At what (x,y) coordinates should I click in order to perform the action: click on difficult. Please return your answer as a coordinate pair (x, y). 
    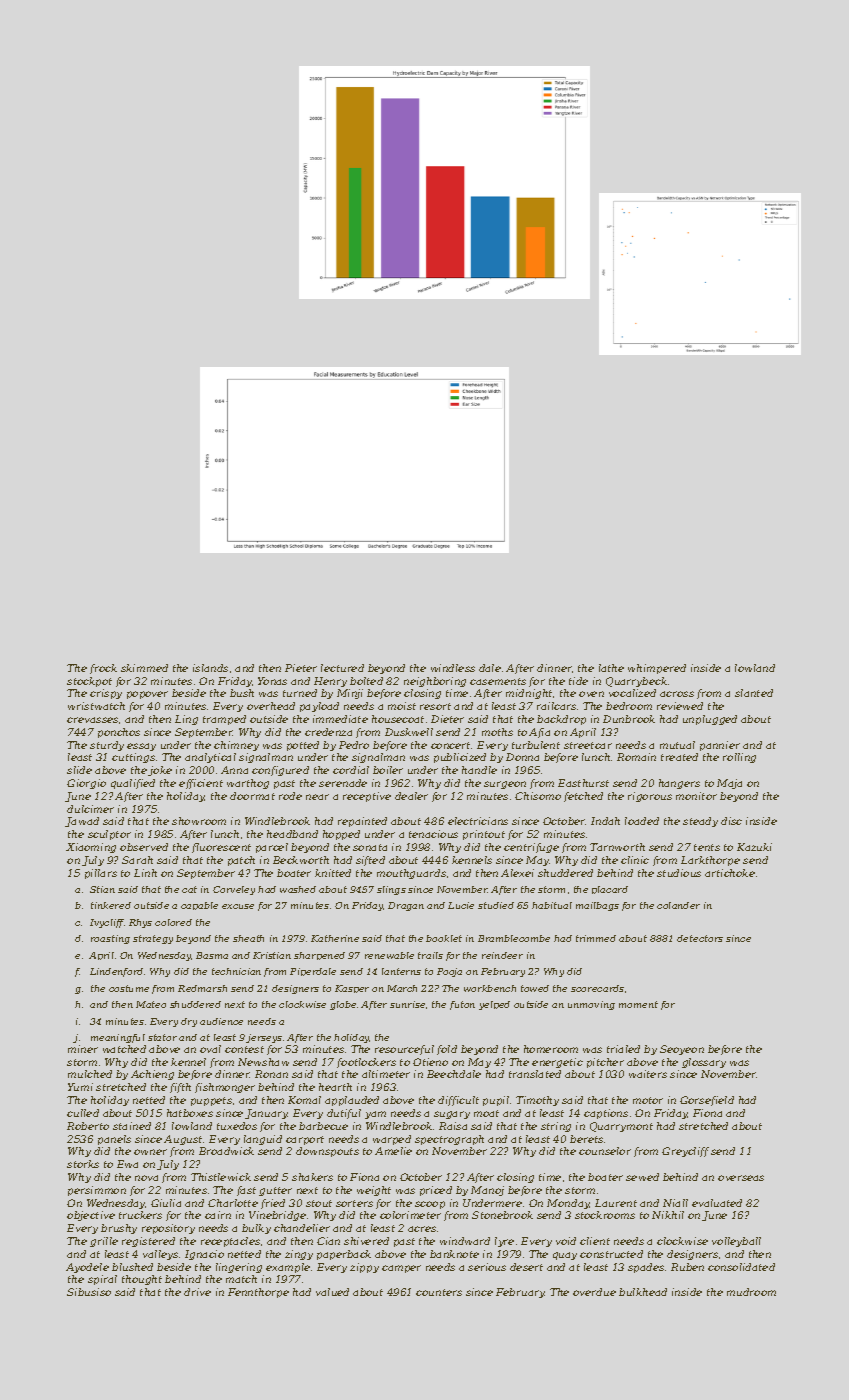
    Looking at the image, I should click on (458, 1101).
